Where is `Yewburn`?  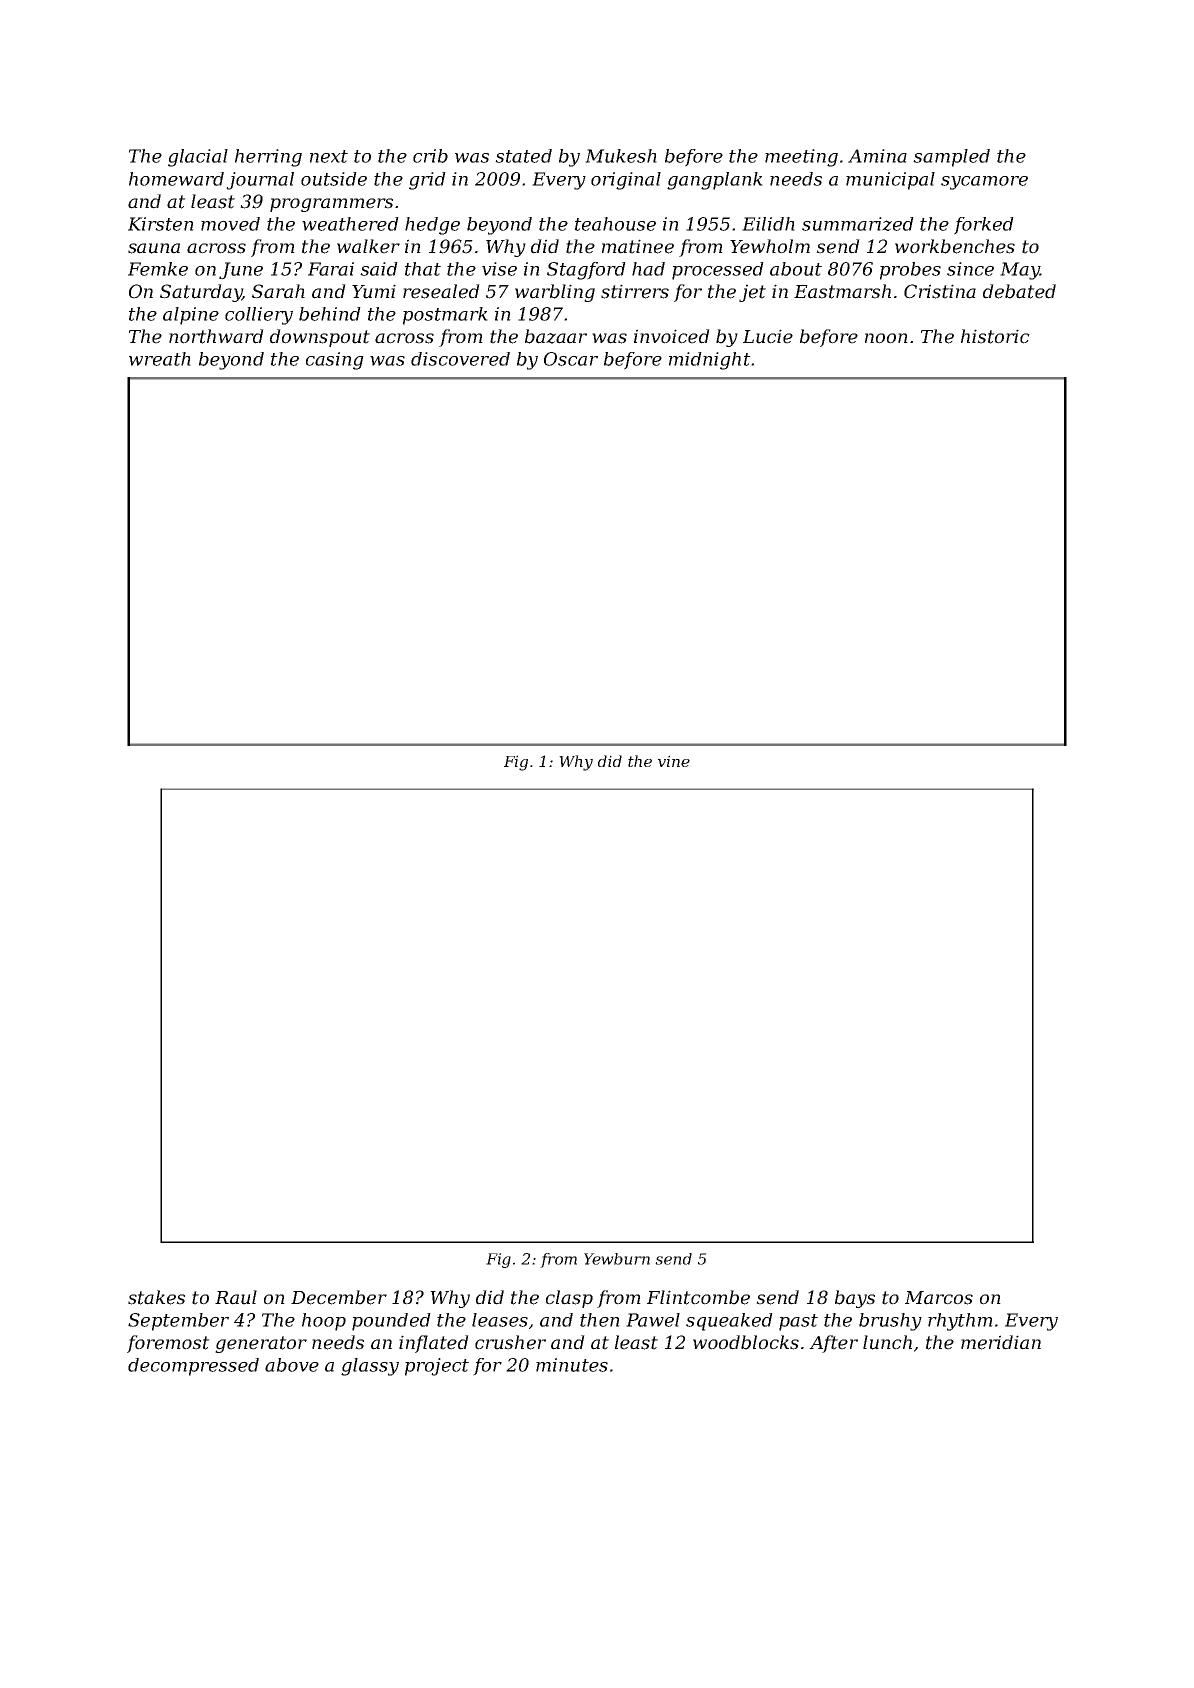
Yewburn is located at coordinates (617, 1259).
